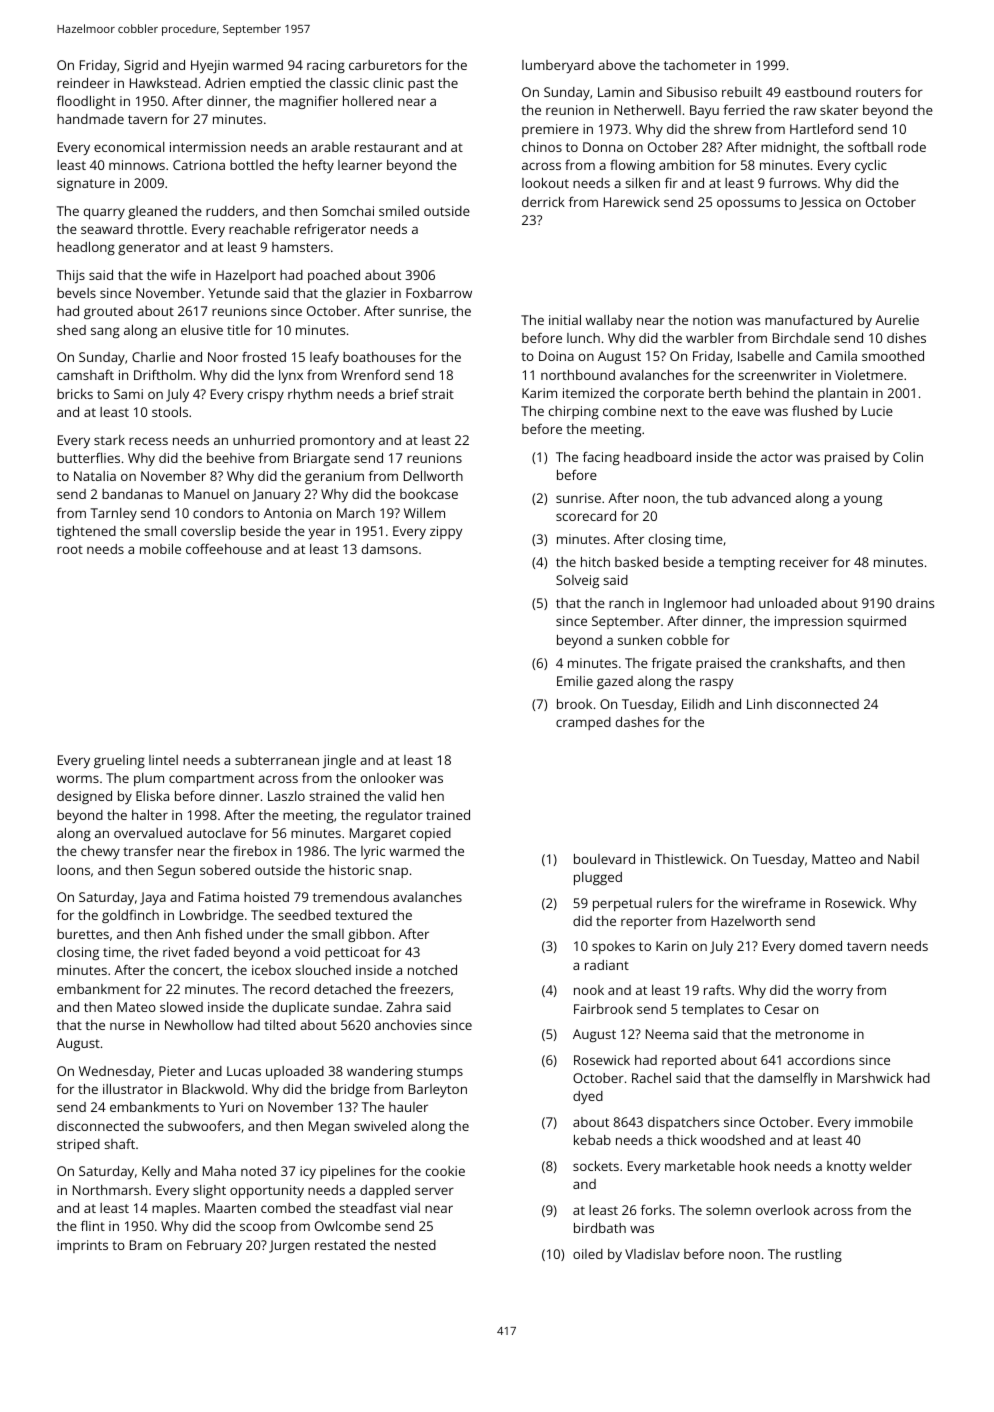 The width and height of the document is (994, 1412). I want to click on wallaby, so click(609, 321).
